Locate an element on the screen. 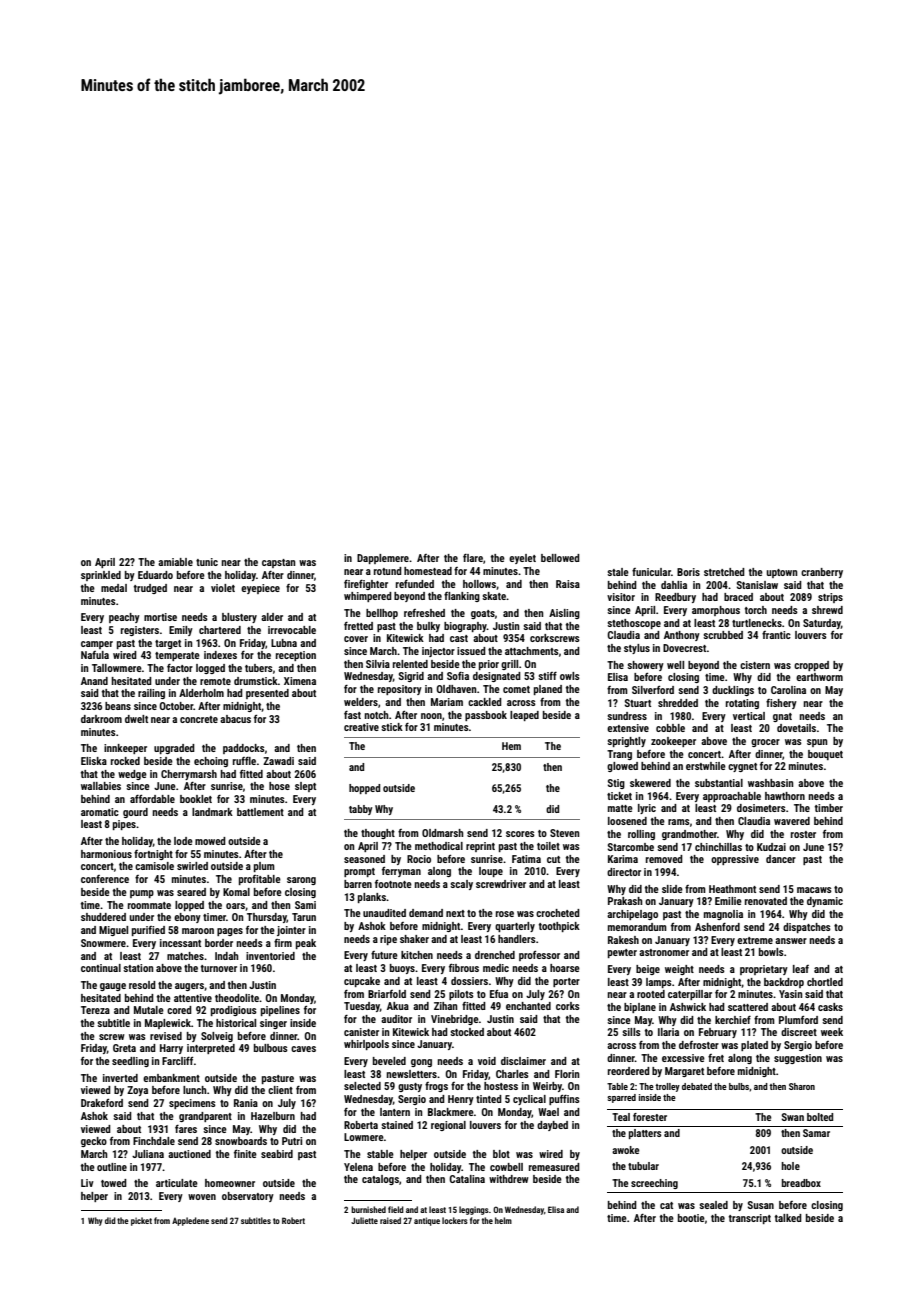 The image size is (924, 1308). wedge is located at coordinates (132, 775).
